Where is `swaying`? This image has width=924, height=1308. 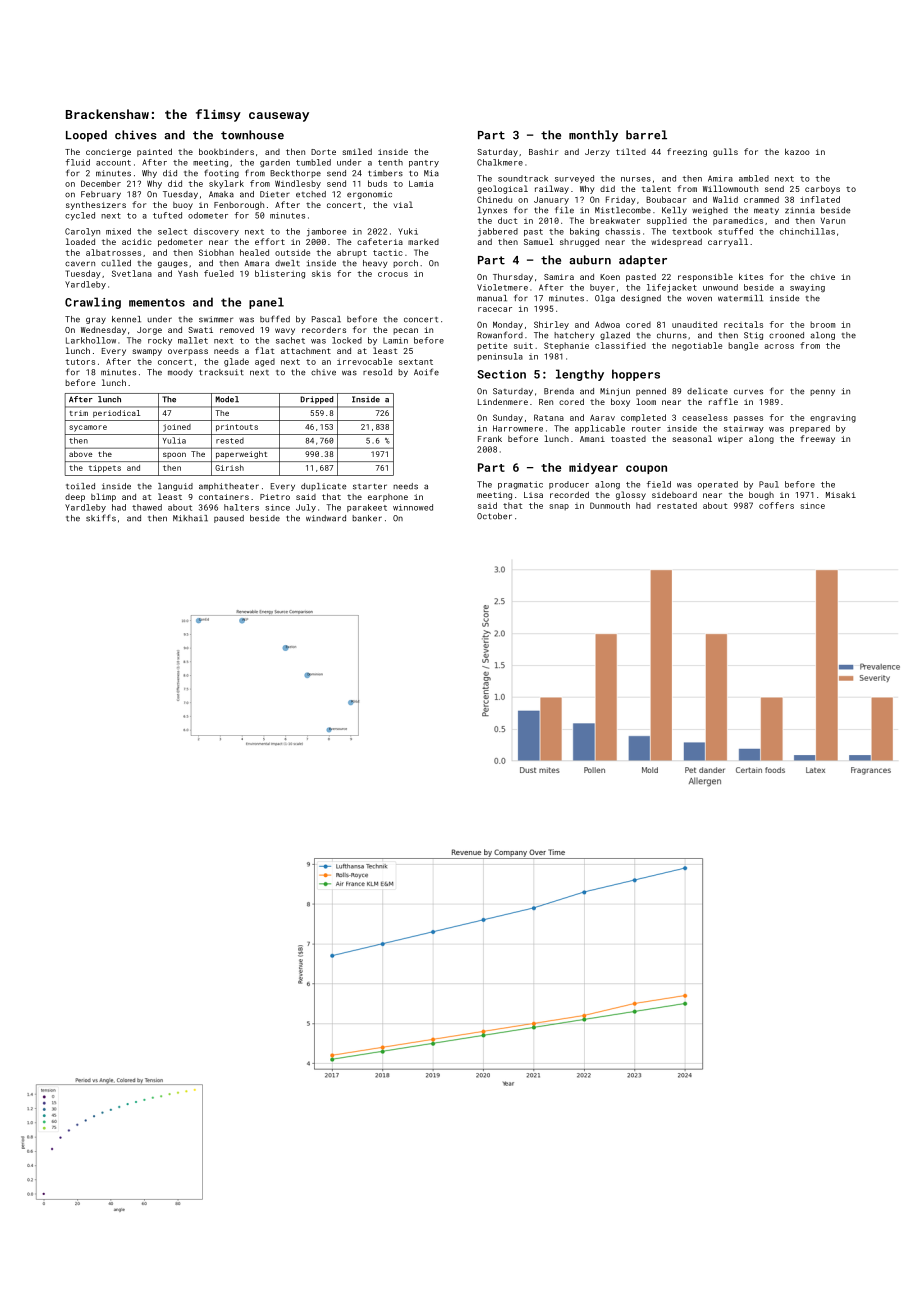
swaying is located at coordinates (807, 288).
